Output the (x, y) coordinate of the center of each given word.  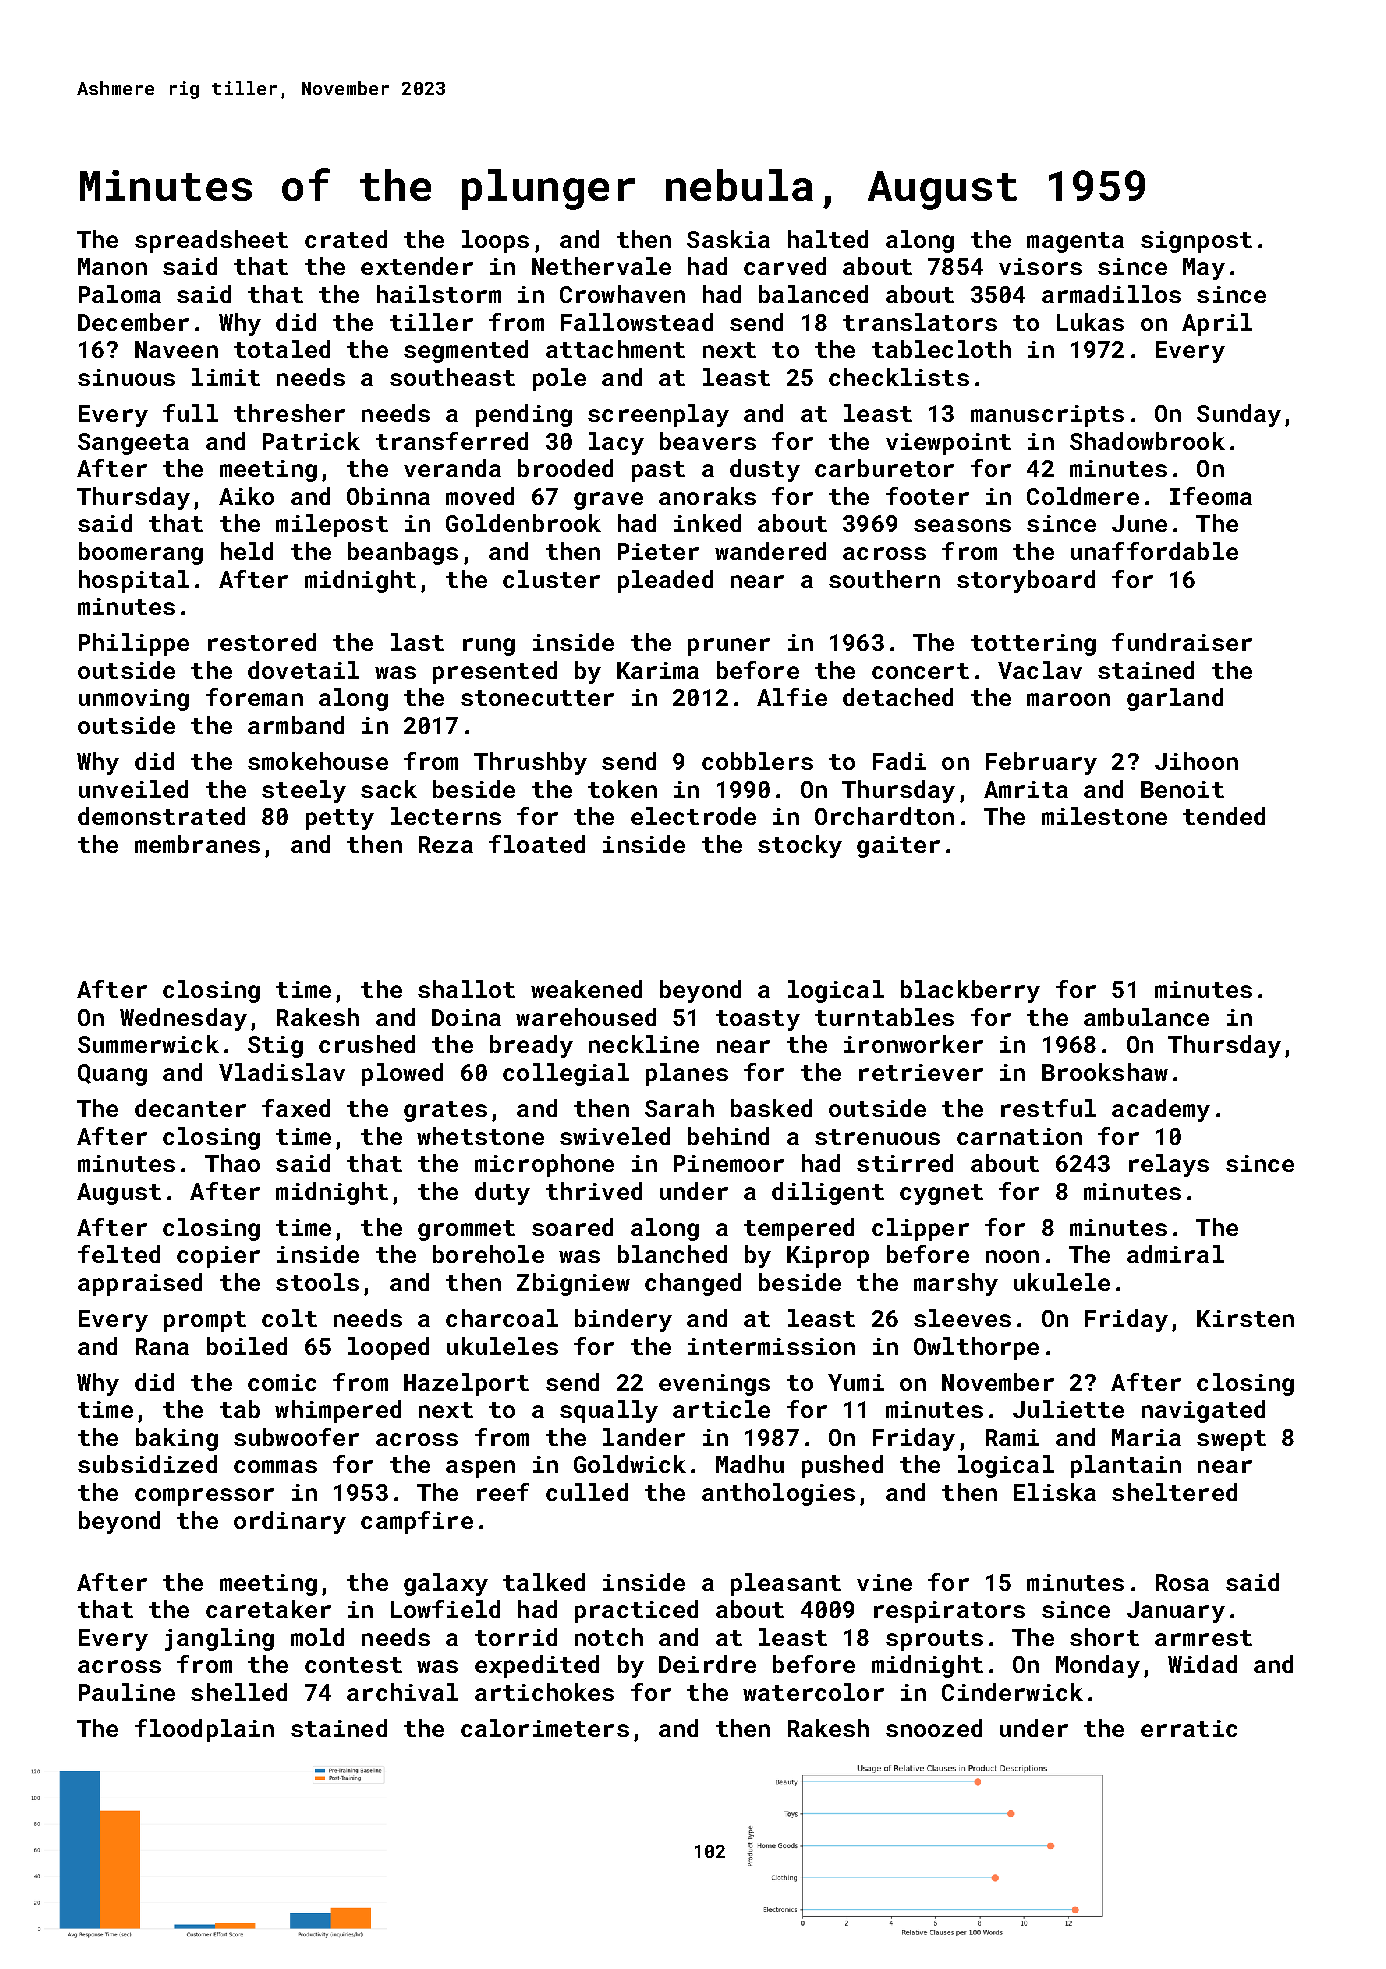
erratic (1189, 1728)
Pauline (127, 1692)
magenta (1075, 242)
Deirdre (707, 1664)
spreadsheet (211, 241)
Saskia (728, 239)
